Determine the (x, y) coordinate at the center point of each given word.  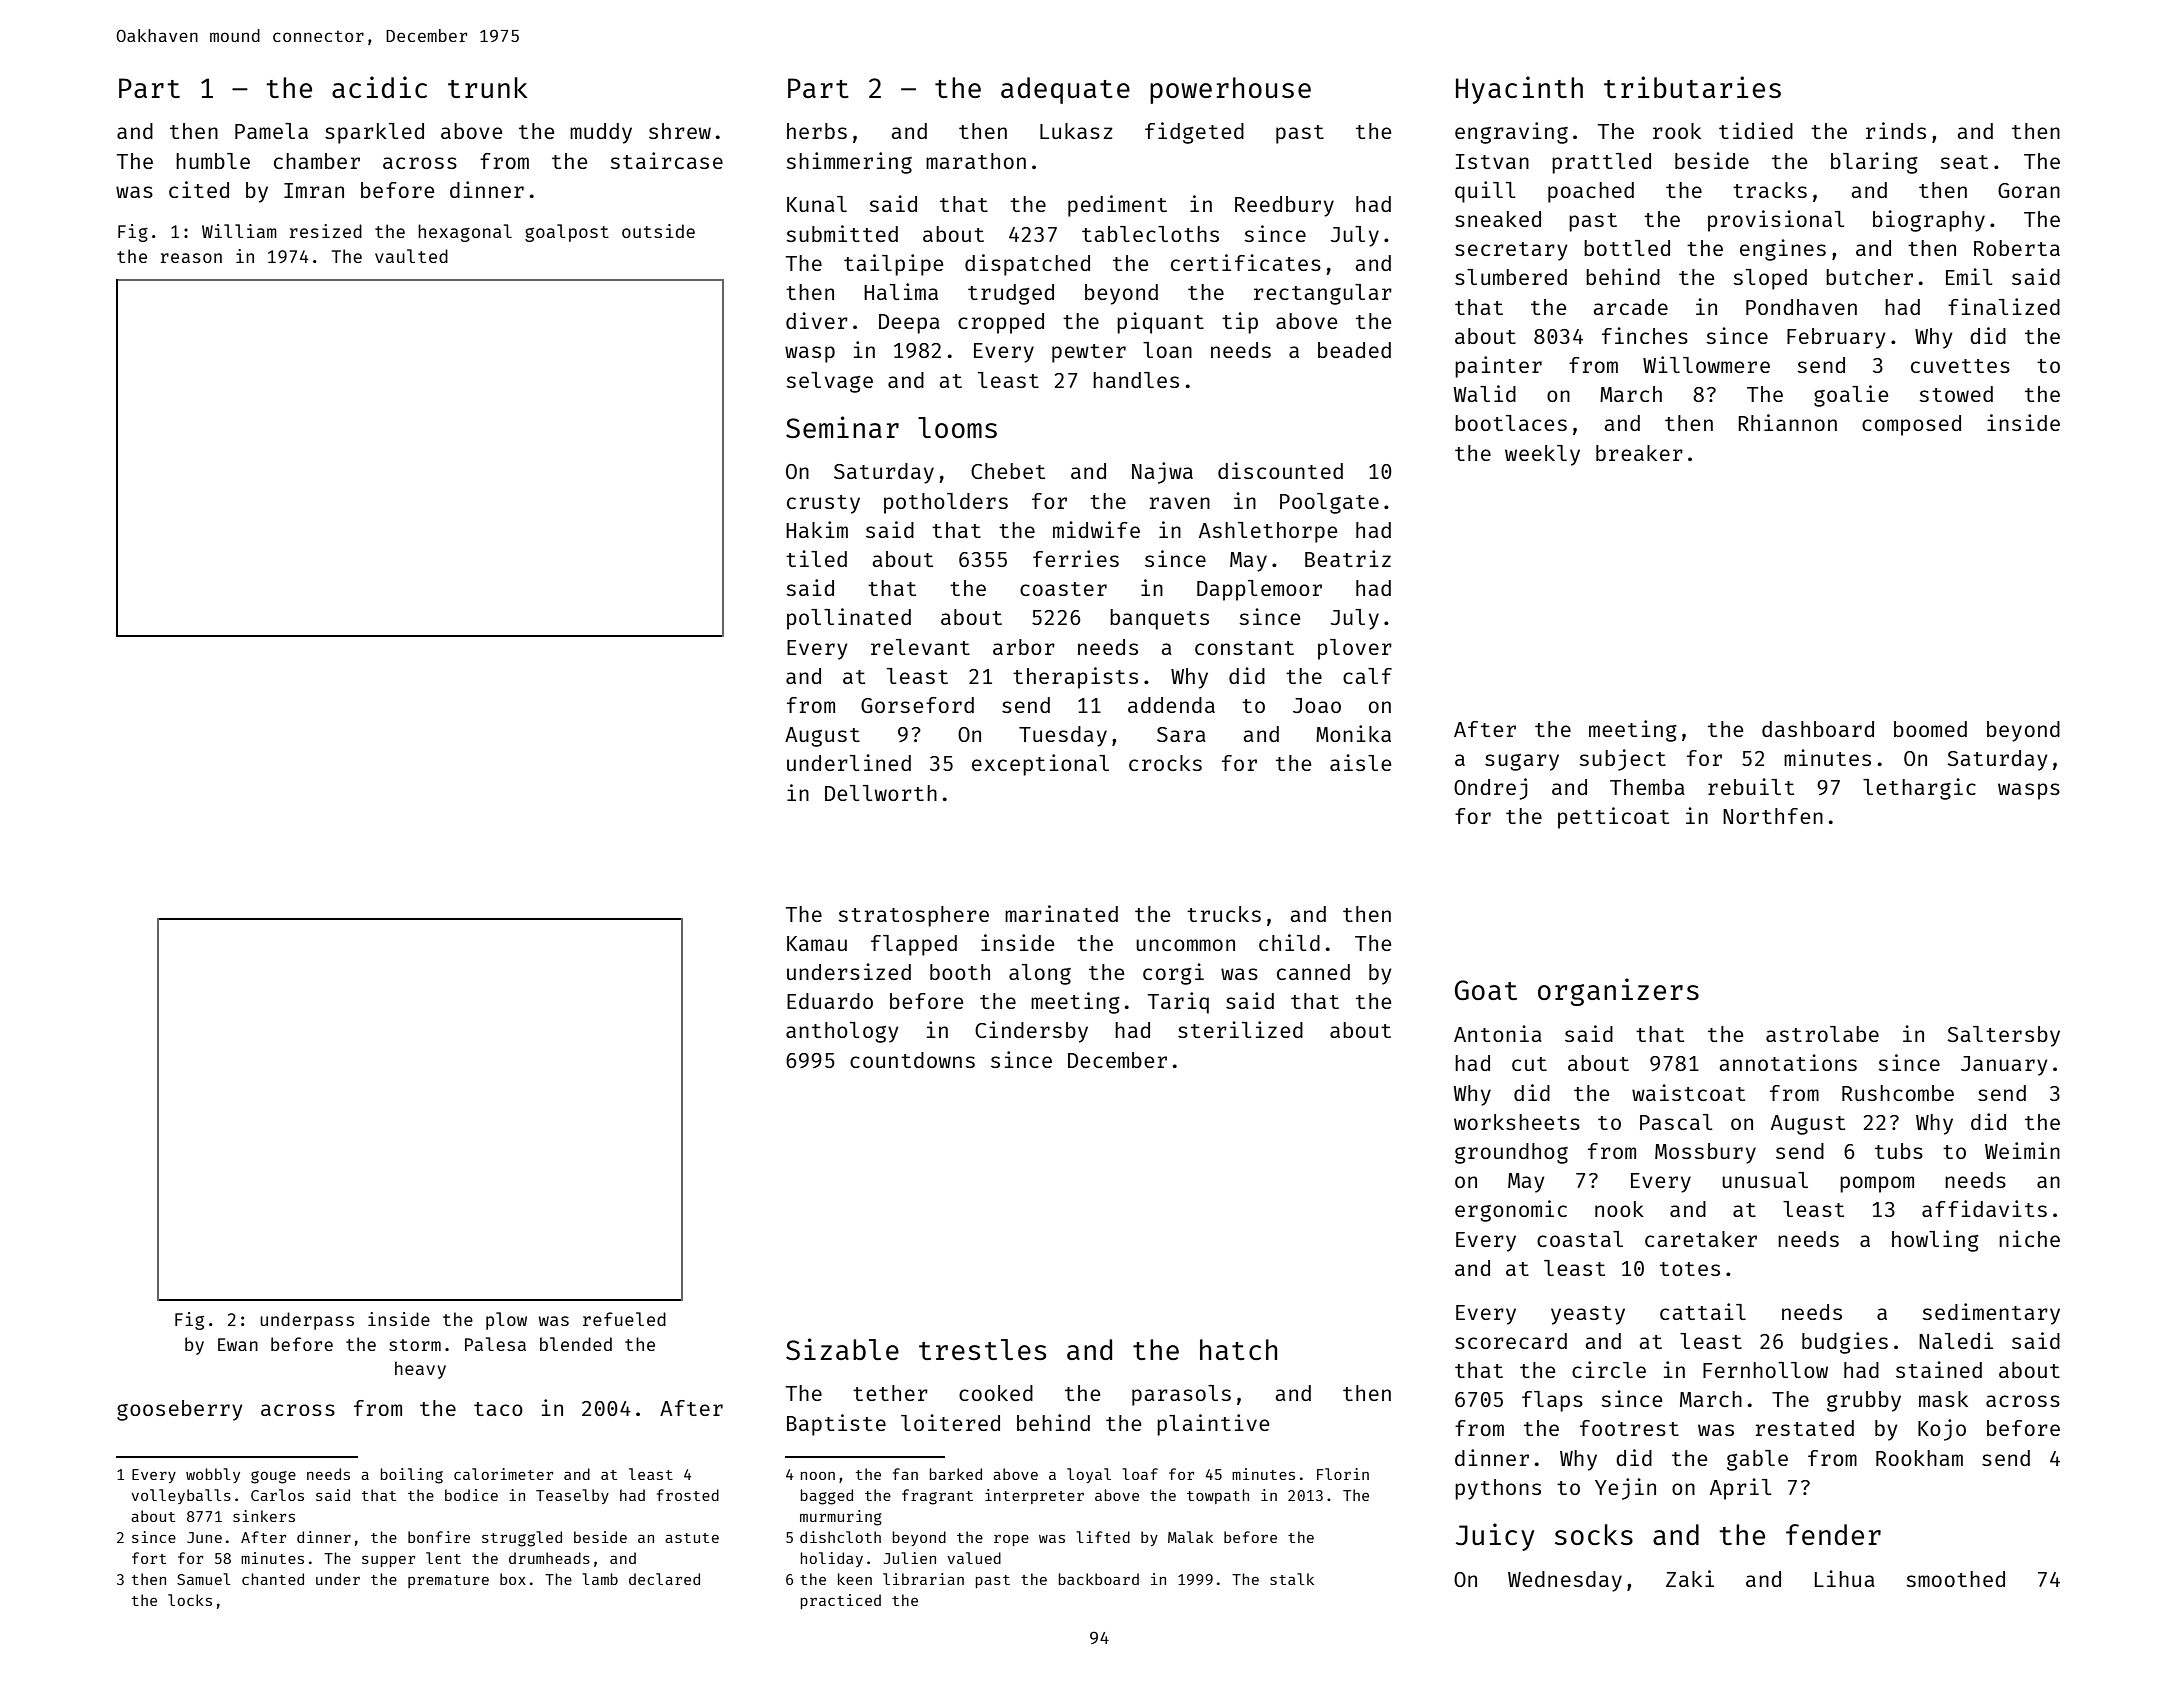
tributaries (1692, 87)
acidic (379, 87)
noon (818, 1475)
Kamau (817, 943)
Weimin (2022, 1150)
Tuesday (1063, 736)
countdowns (912, 1060)
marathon (976, 161)
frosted (688, 1495)
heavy (420, 1370)
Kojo (1942, 1430)
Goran (2029, 190)
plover (1355, 649)
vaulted (411, 256)
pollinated (849, 619)
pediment (1117, 206)
